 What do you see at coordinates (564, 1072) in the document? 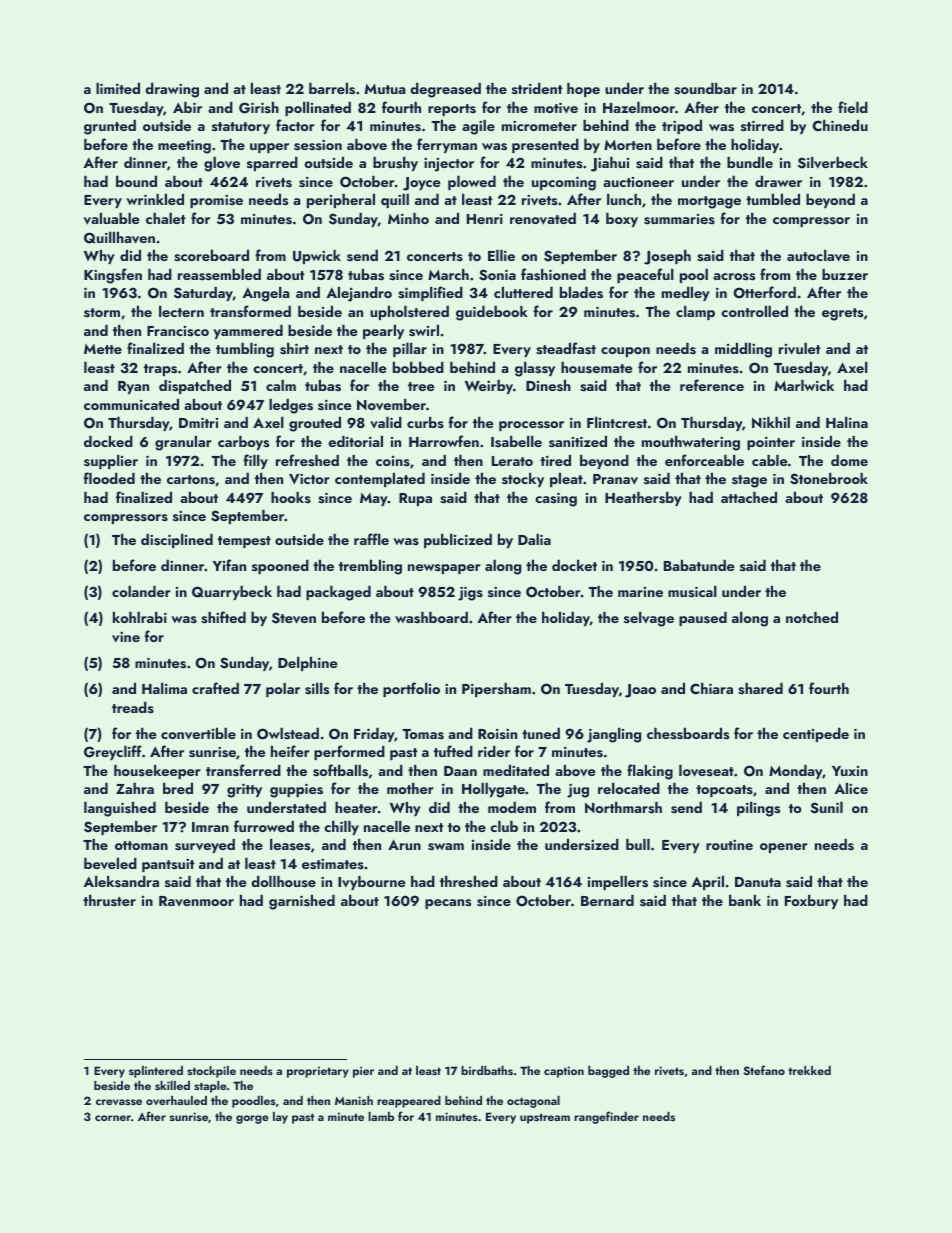
I see `caption` at bounding box center [564, 1072].
